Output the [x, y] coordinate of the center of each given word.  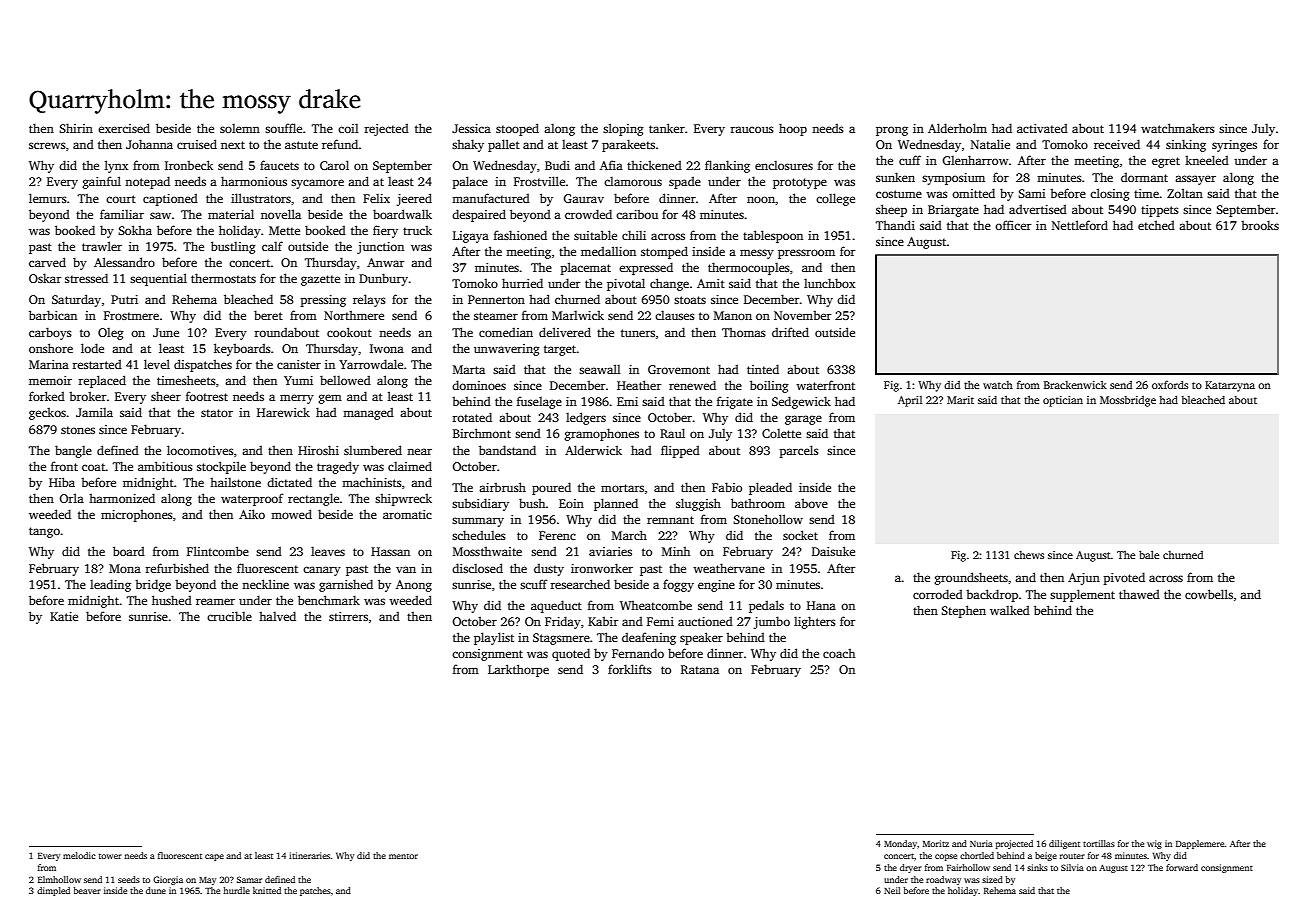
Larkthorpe [518, 670]
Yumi [298, 380]
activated [1042, 128]
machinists [372, 482]
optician [1063, 401]
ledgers [586, 418]
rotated [472, 417]
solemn [240, 128]
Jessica [471, 128]
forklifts [630, 669]
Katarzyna [1230, 386]
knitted [267, 890]
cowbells [1209, 594]
